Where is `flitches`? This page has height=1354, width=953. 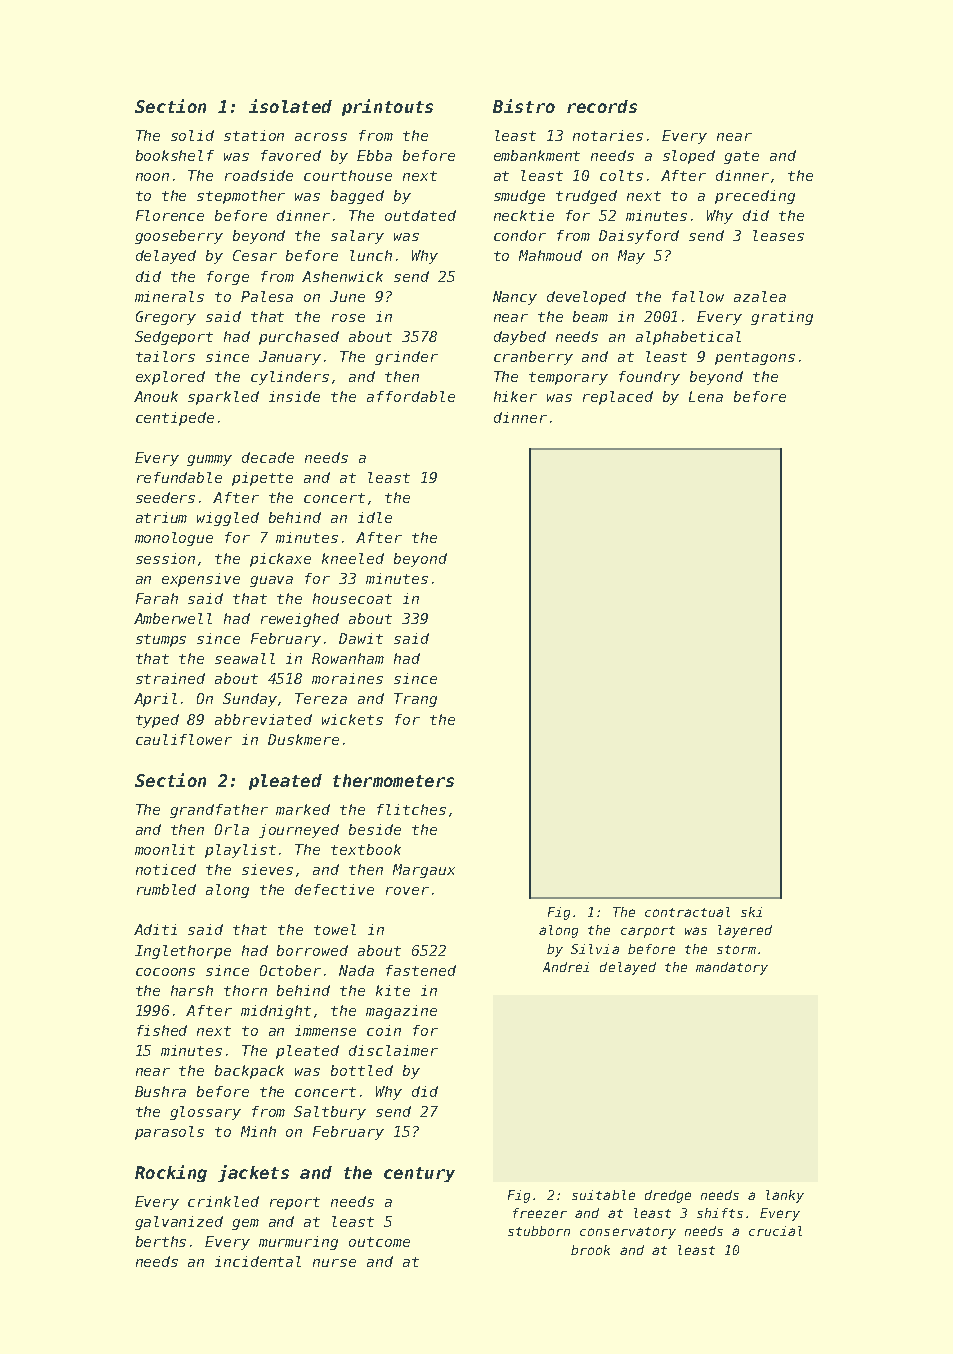
flitches is located at coordinates (411, 809).
